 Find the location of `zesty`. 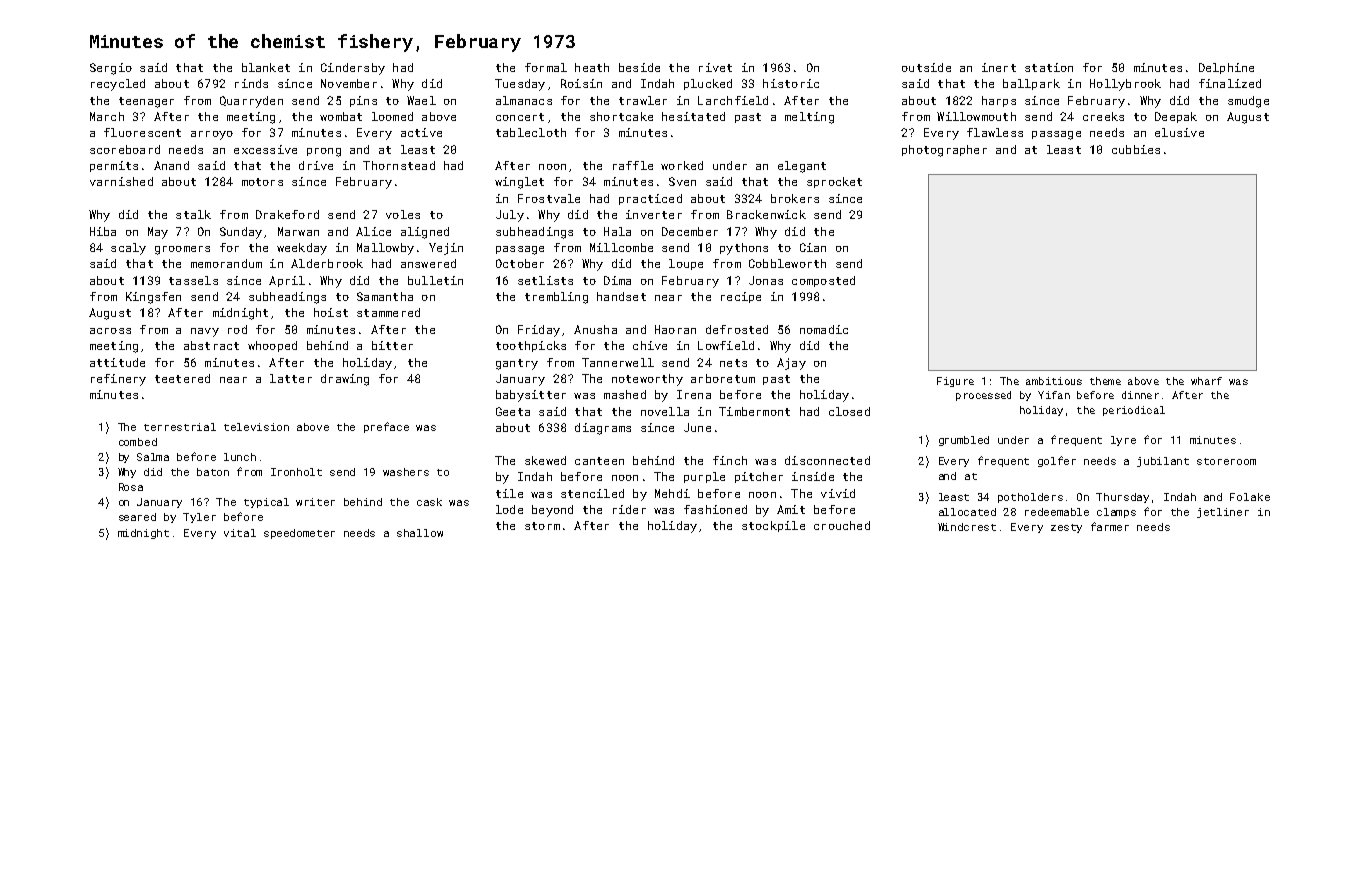

zesty is located at coordinates (1066, 528).
